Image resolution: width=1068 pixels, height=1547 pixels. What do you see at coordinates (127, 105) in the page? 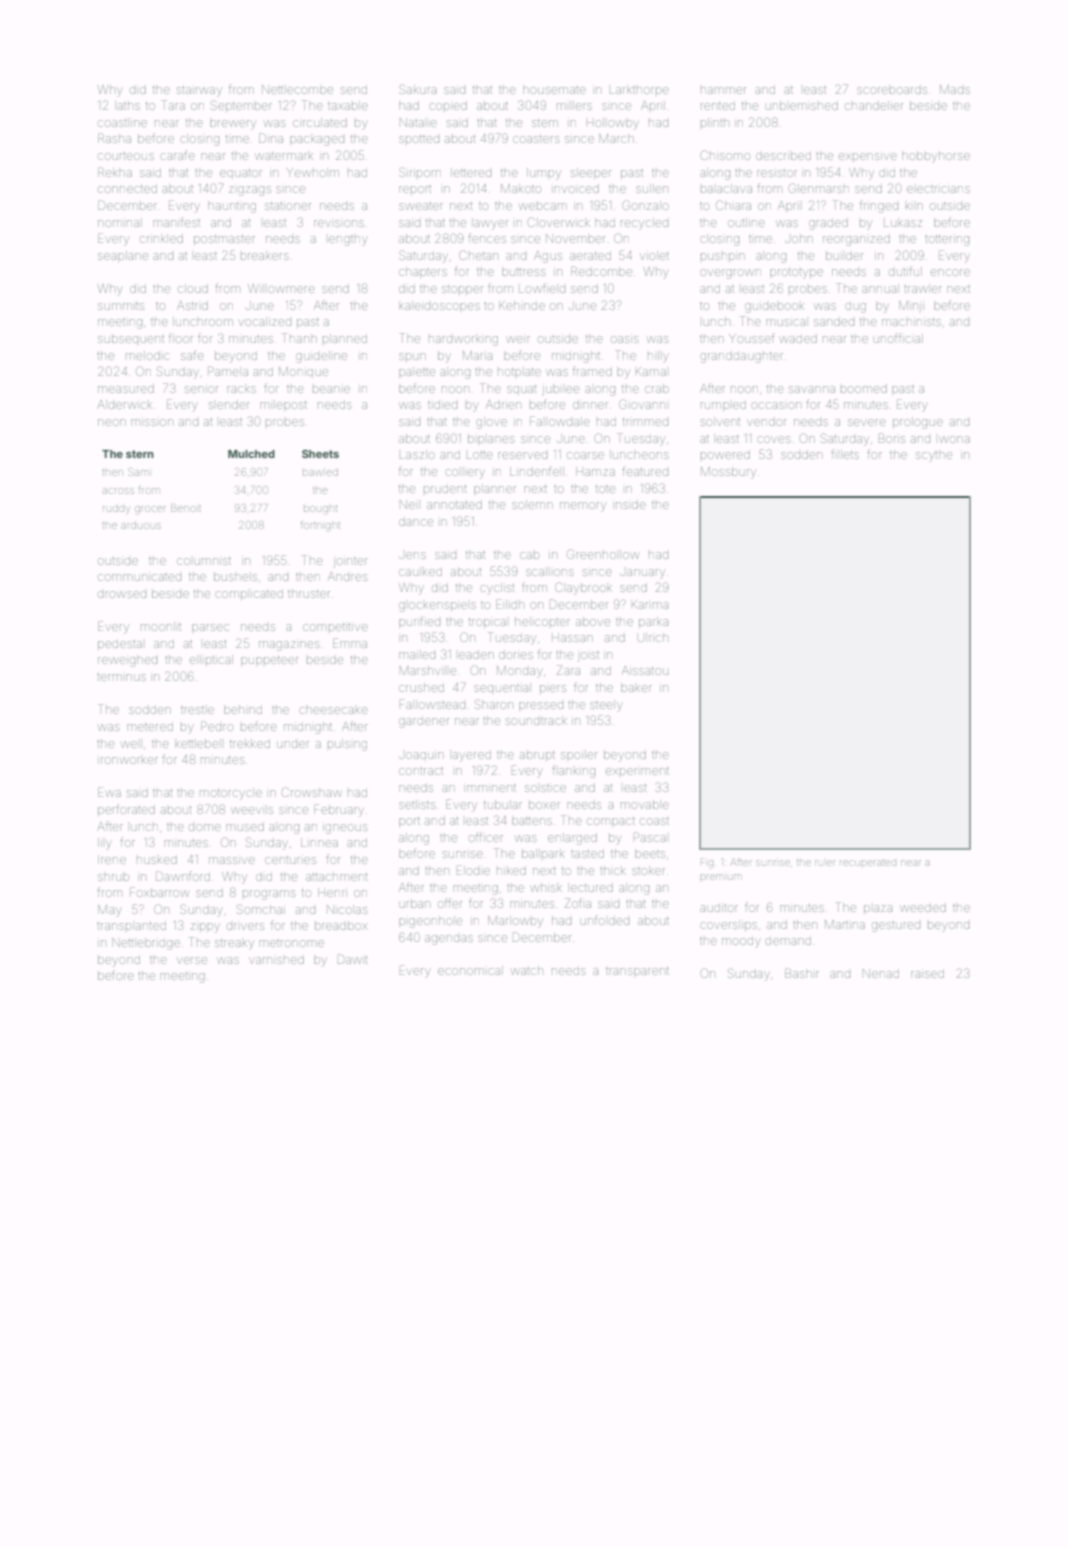
I see `laths` at bounding box center [127, 105].
